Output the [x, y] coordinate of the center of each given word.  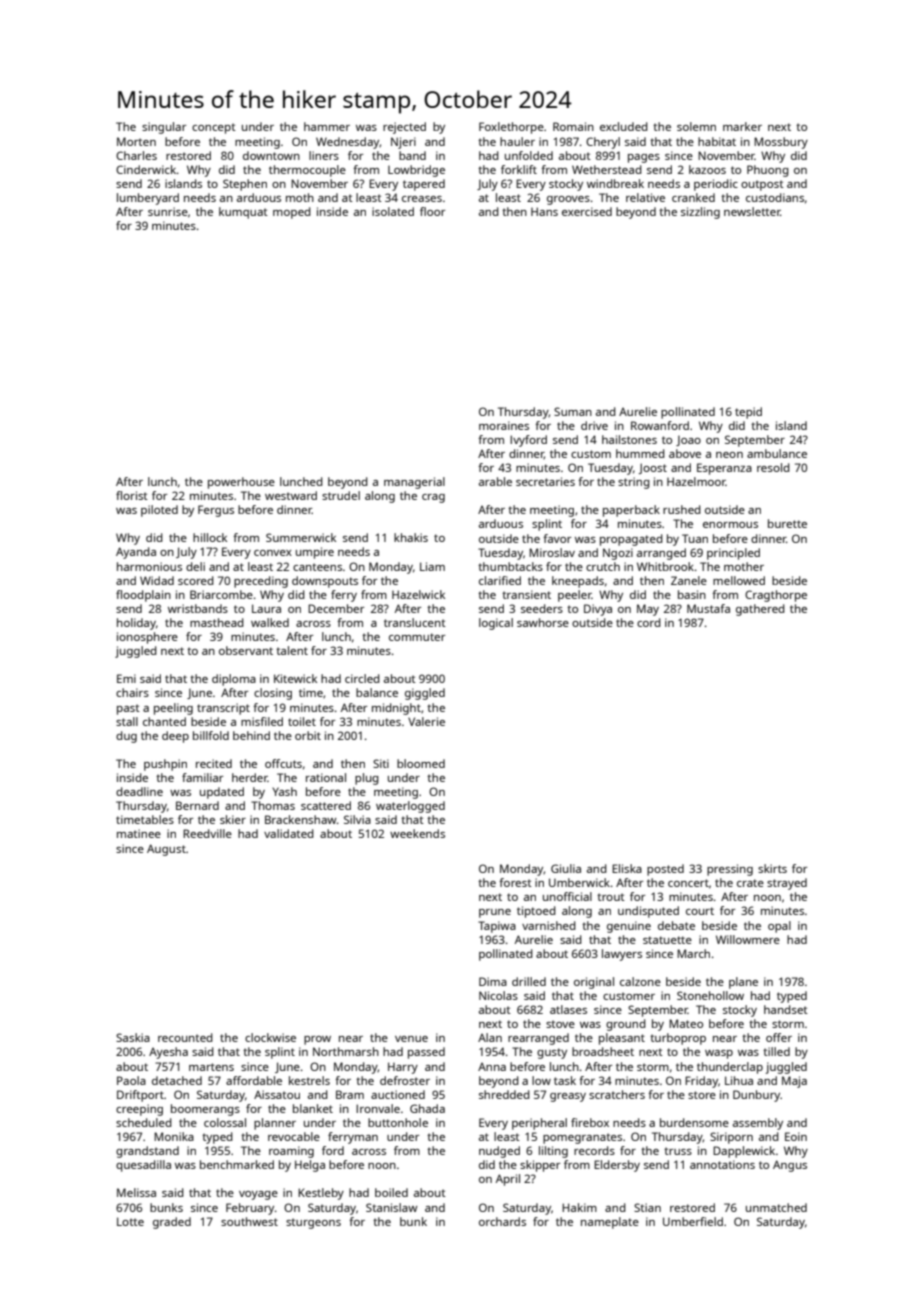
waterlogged [410, 807]
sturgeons [313, 1223]
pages [644, 158]
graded [172, 1223]
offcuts [283, 763]
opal [779, 927]
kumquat [243, 213]
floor [432, 211]
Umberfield [693, 1221]
